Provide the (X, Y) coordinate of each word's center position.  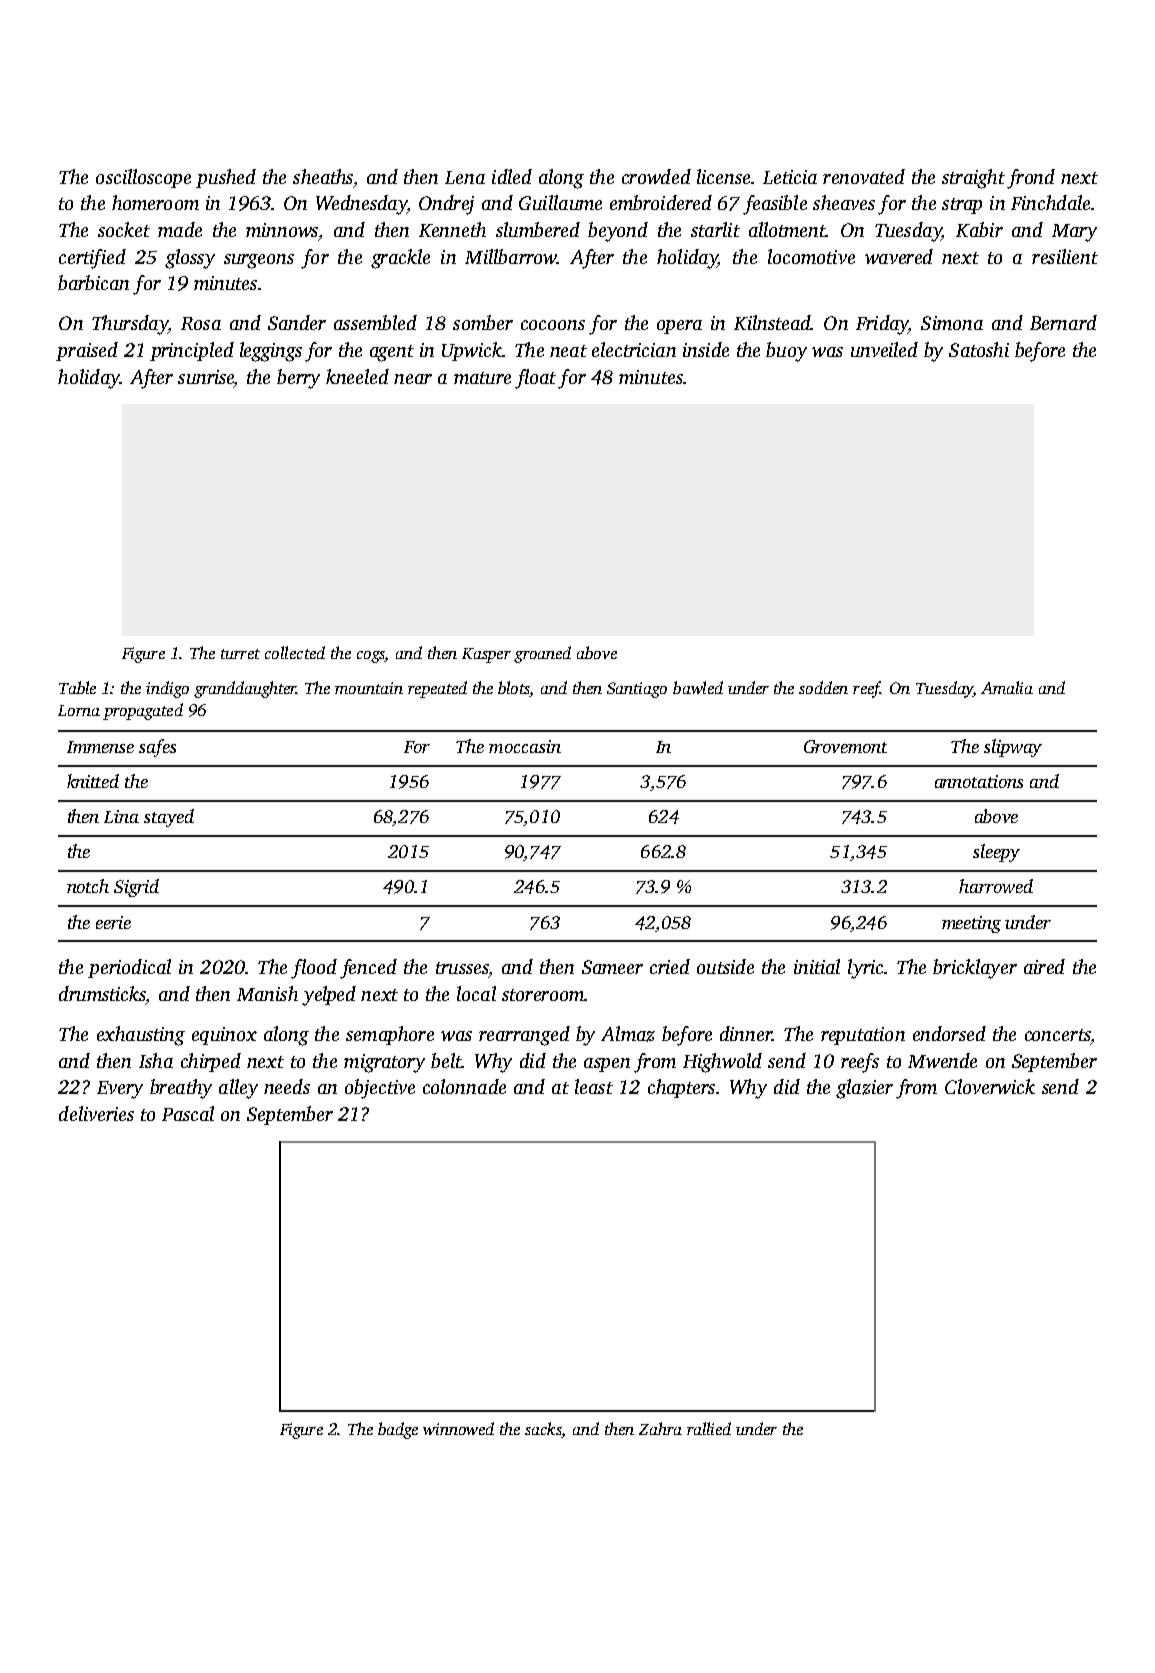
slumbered (538, 229)
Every (120, 1090)
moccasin (525, 746)
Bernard (1063, 322)
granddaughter (245, 689)
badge (398, 1430)
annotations (979, 781)
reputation (863, 1036)
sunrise (206, 378)
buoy (786, 352)
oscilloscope (143, 178)
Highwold (722, 1063)
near (413, 379)
